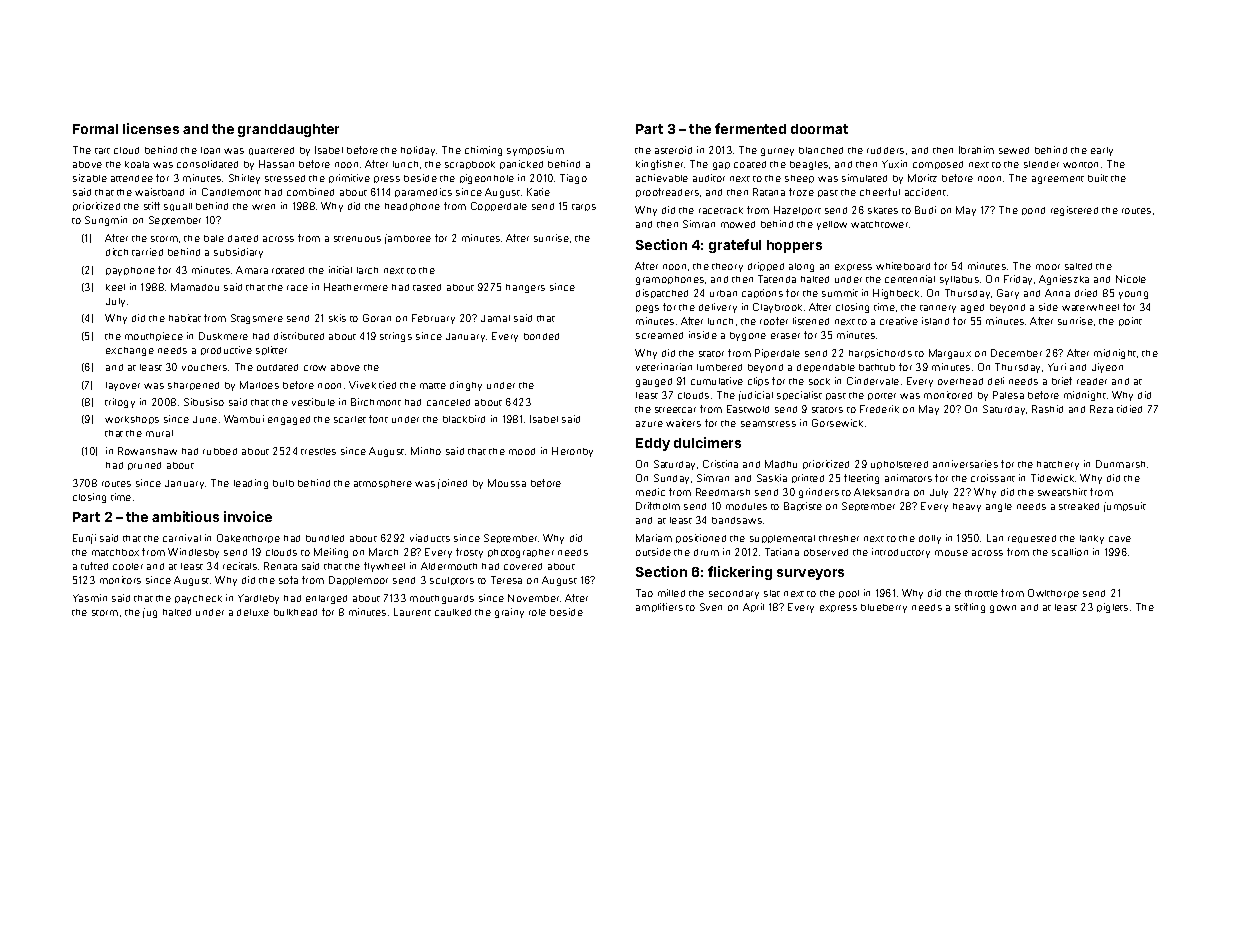 The width and height of the screenshot is (1233, 952). I want to click on fermented, so click(750, 128).
